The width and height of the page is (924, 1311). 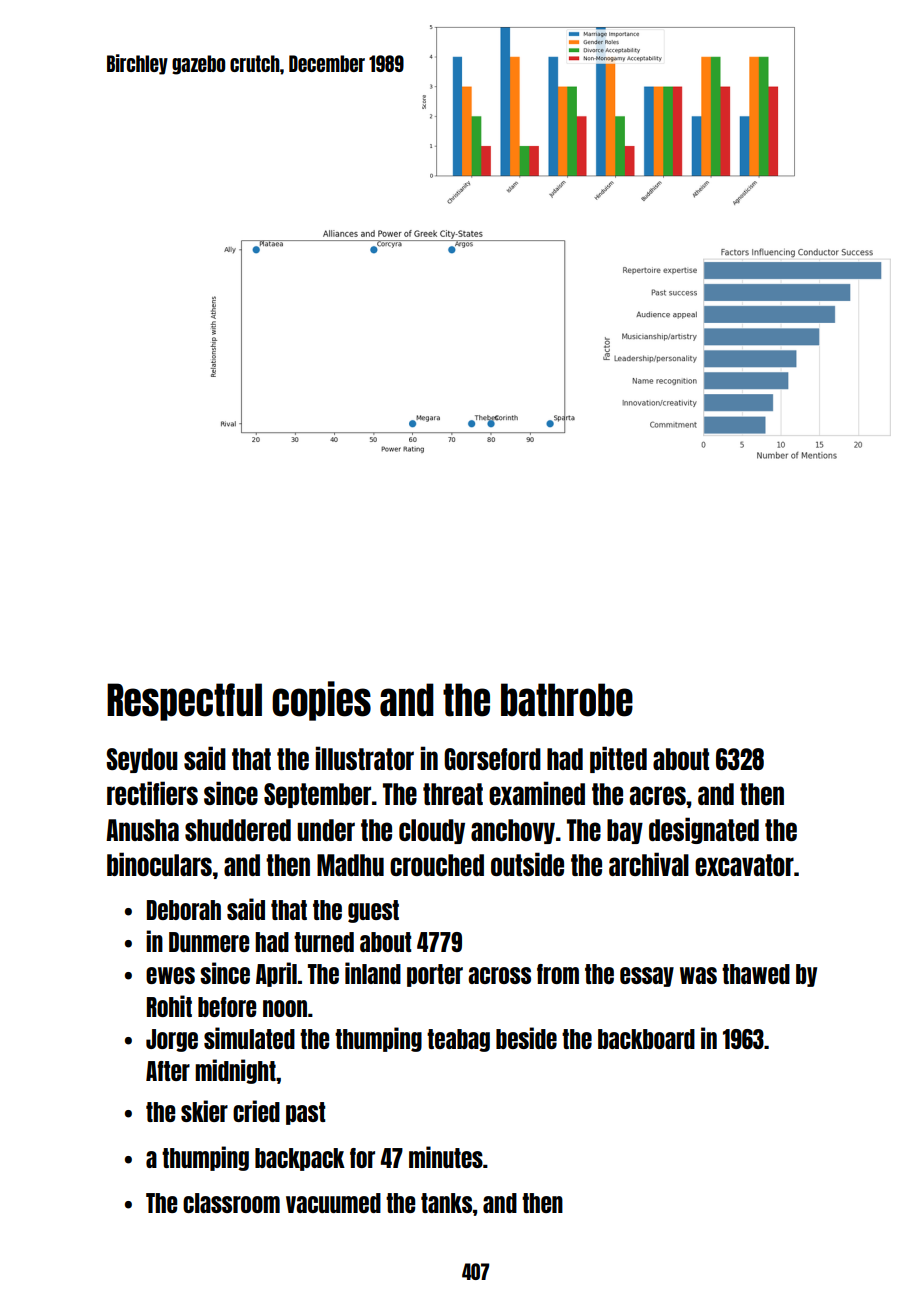 What do you see at coordinates (458, 1040) in the page?
I see `teabag` at bounding box center [458, 1040].
